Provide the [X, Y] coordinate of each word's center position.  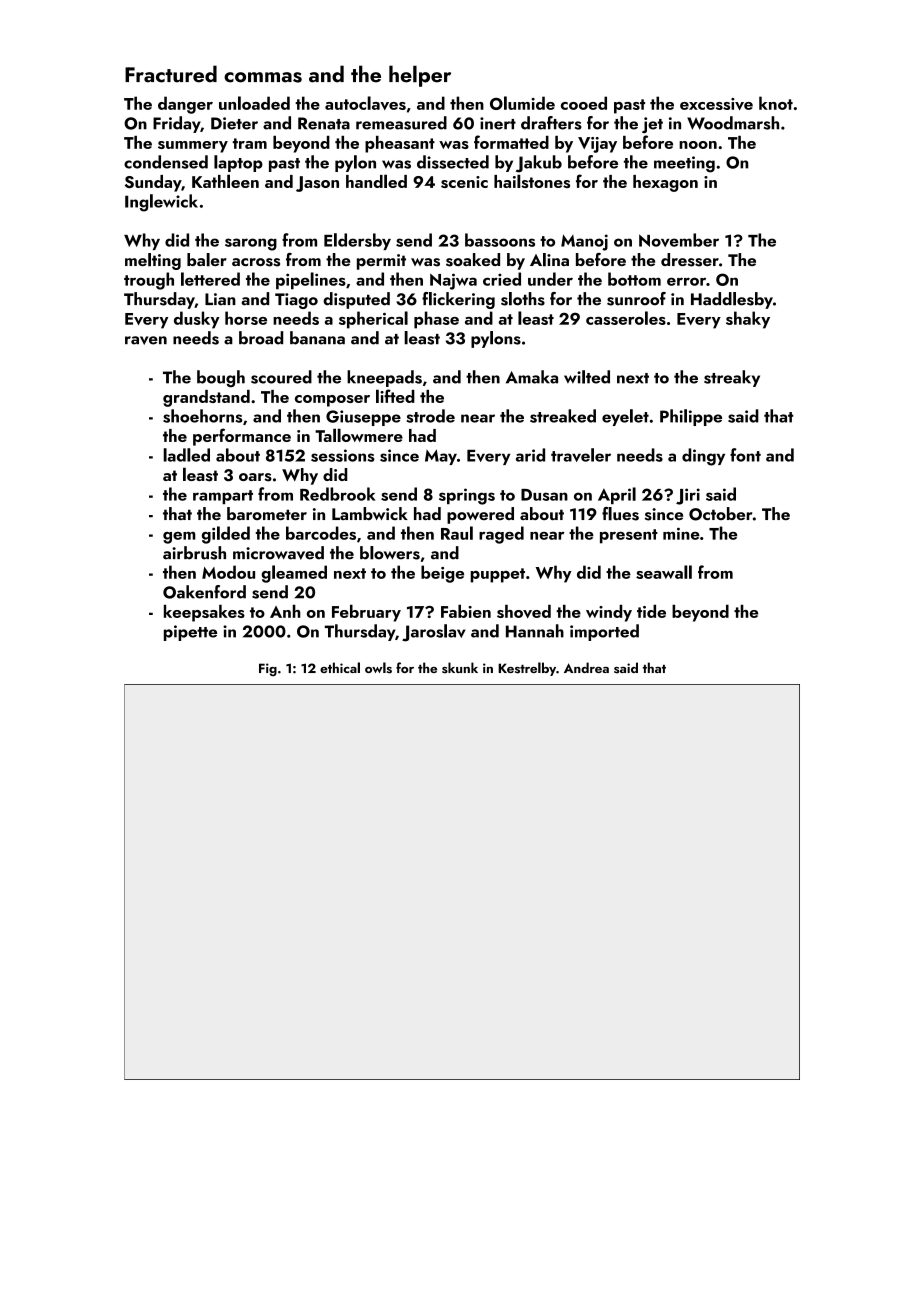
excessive [716, 104]
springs [467, 496]
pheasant [400, 144]
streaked [563, 416]
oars [255, 477]
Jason [317, 184]
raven [146, 340]
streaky [732, 378]
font [745, 455]
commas [263, 77]
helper [420, 76]
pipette [190, 633]
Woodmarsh [733, 123]
